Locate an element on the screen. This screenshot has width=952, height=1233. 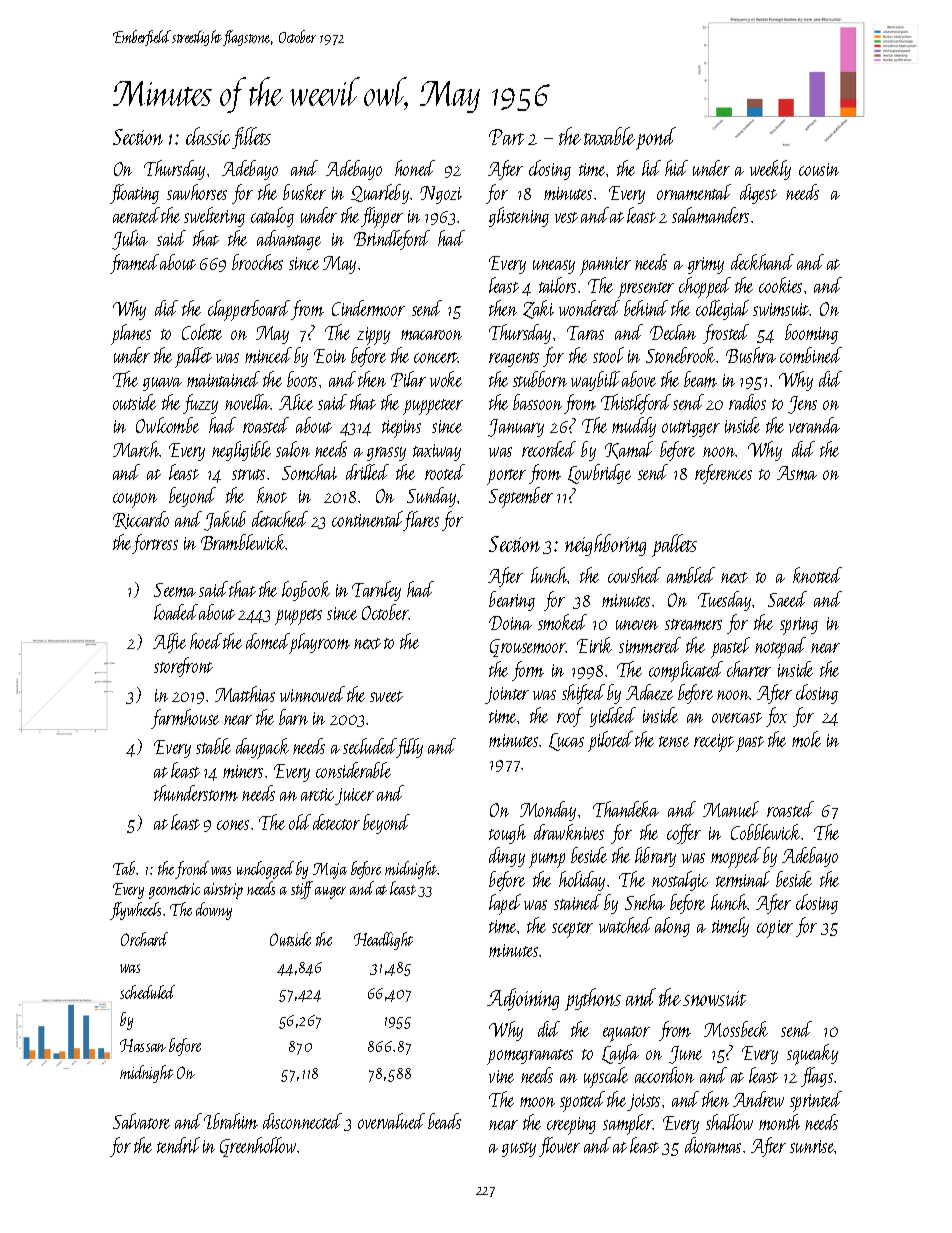
Part is located at coordinates (506, 137).
